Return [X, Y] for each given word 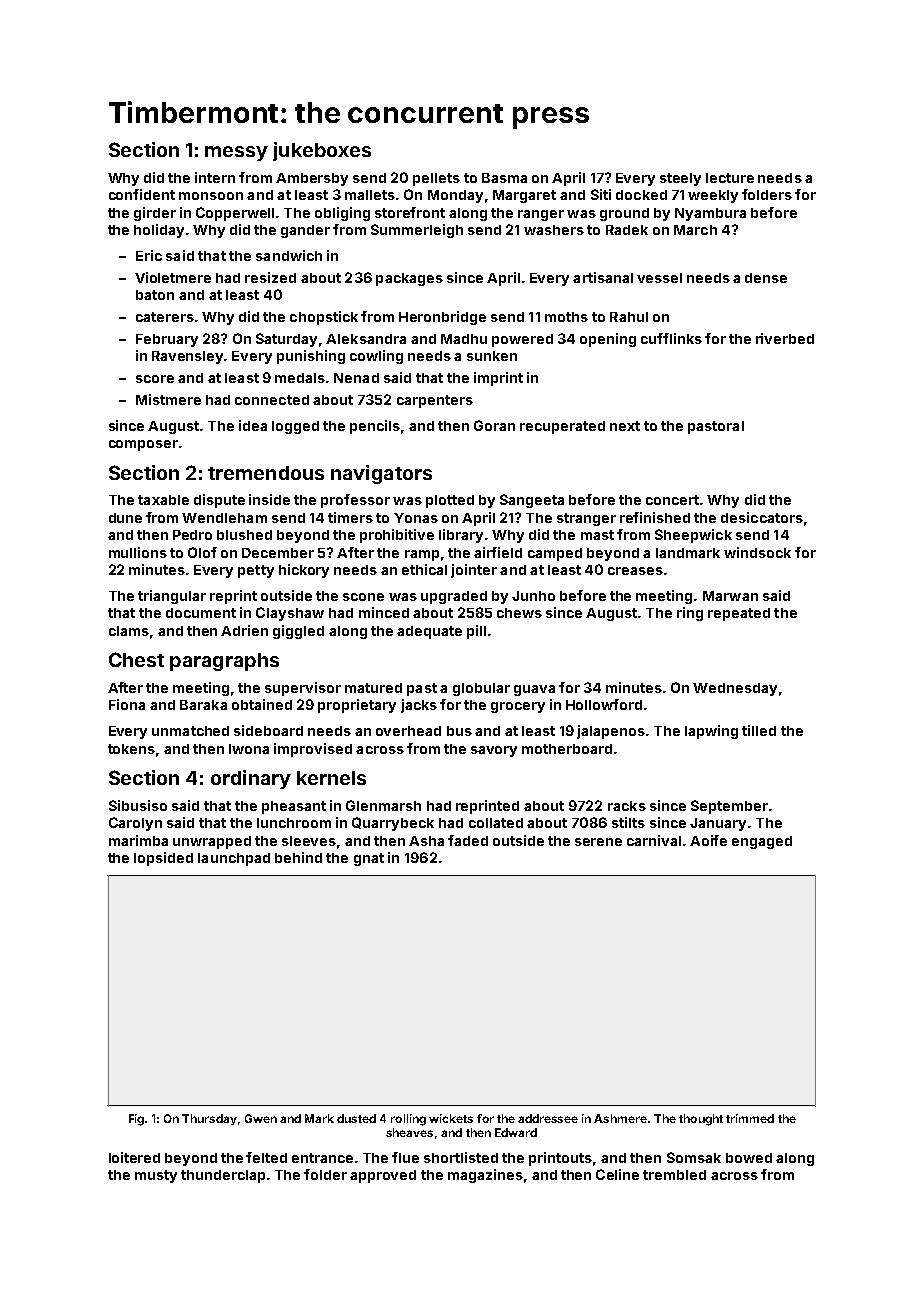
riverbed [785, 338]
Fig [136, 1120]
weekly [713, 196]
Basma [504, 178]
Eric [149, 255]
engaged [762, 842]
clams [129, 631]
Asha [426, 841]
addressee [548, 1118]
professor [355, 501]
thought [701, 1120]
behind [298, 857]
